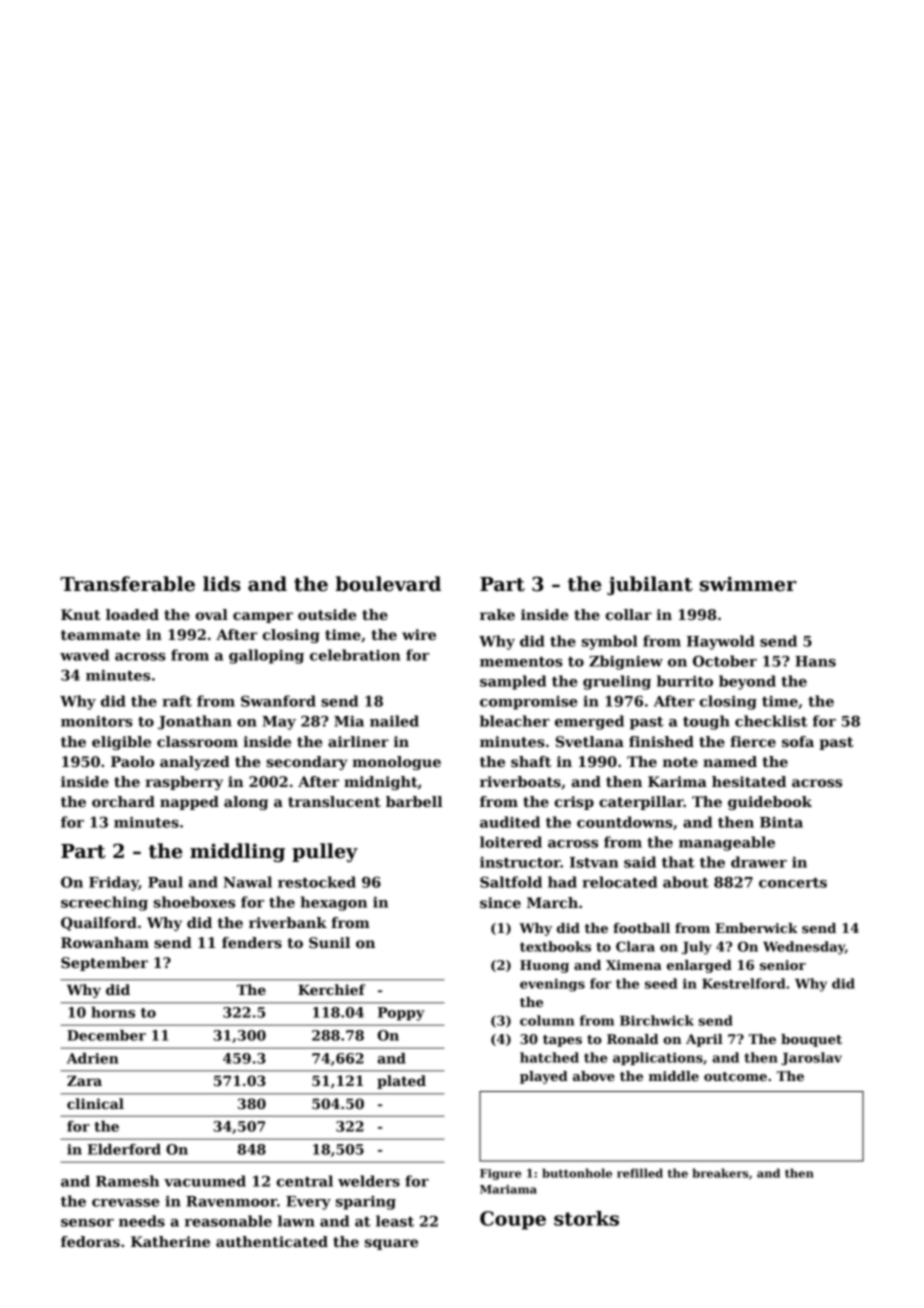 Image resolution: width=924 pixels, height=1308 pixels. Describe the element at coordinates (329, 942) in the document. I see `Sunil` at that location.
